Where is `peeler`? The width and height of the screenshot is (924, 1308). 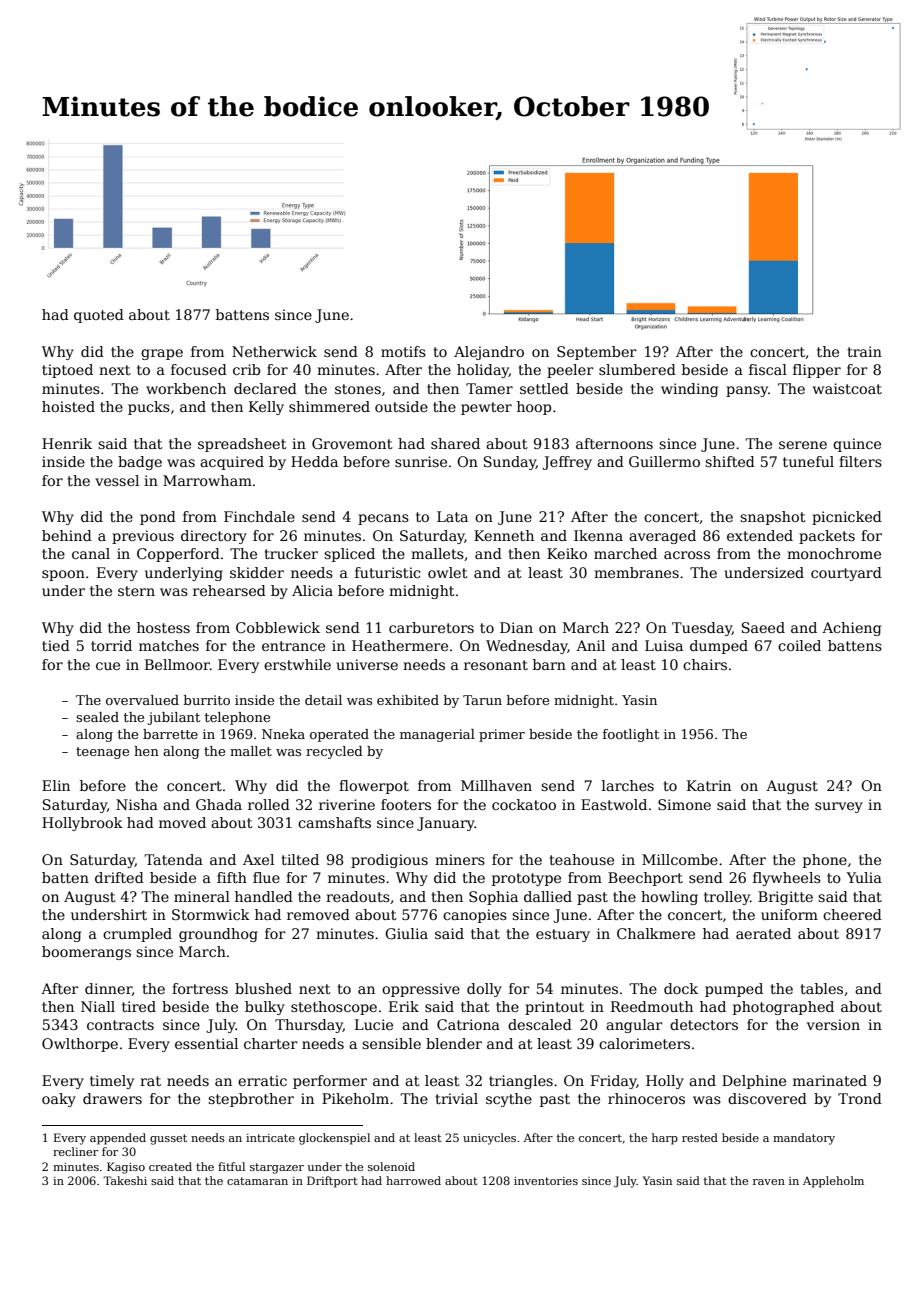 peeler is located at coordinates (570, 371).
